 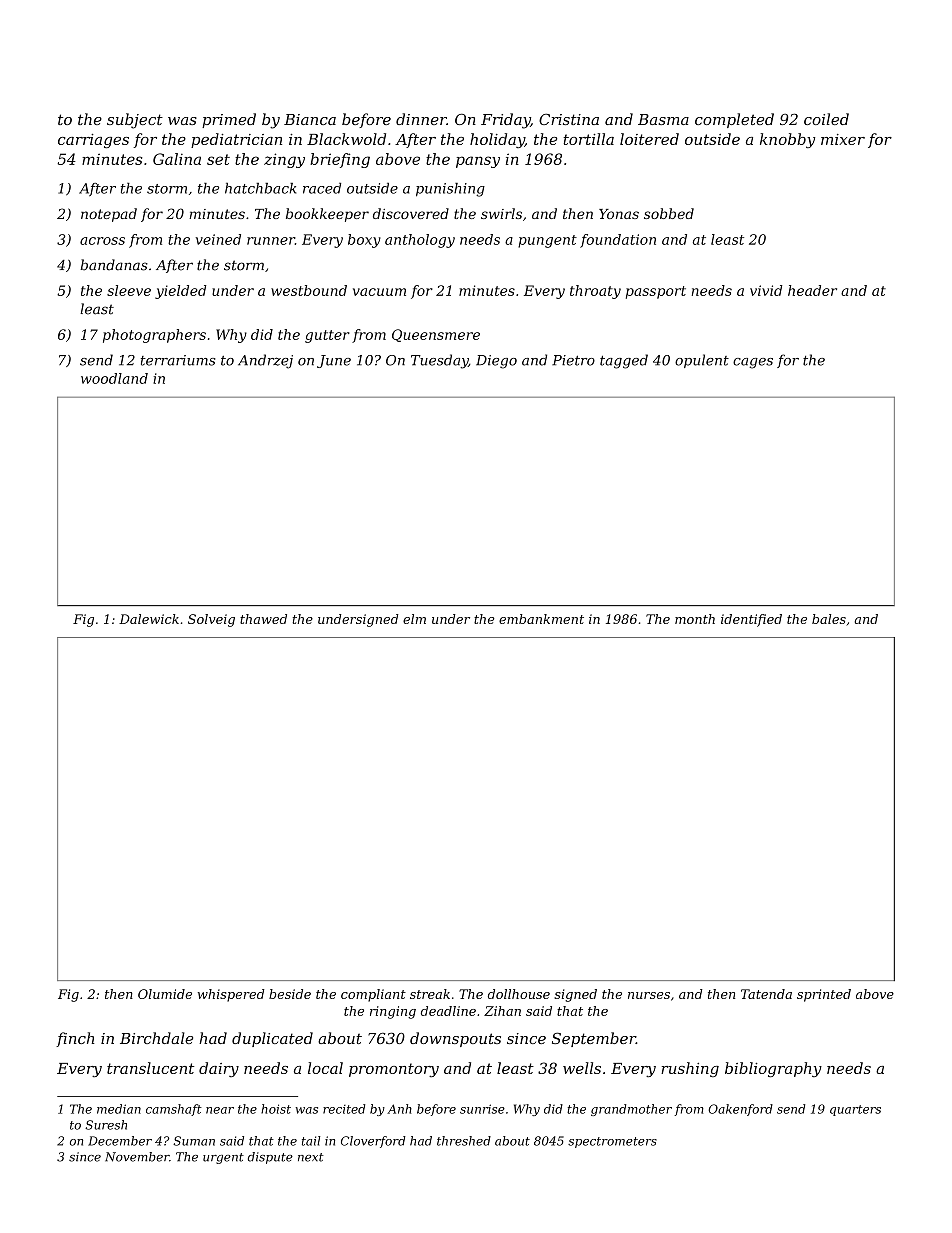 I want to click on elm, so click(x=414, y=619).
